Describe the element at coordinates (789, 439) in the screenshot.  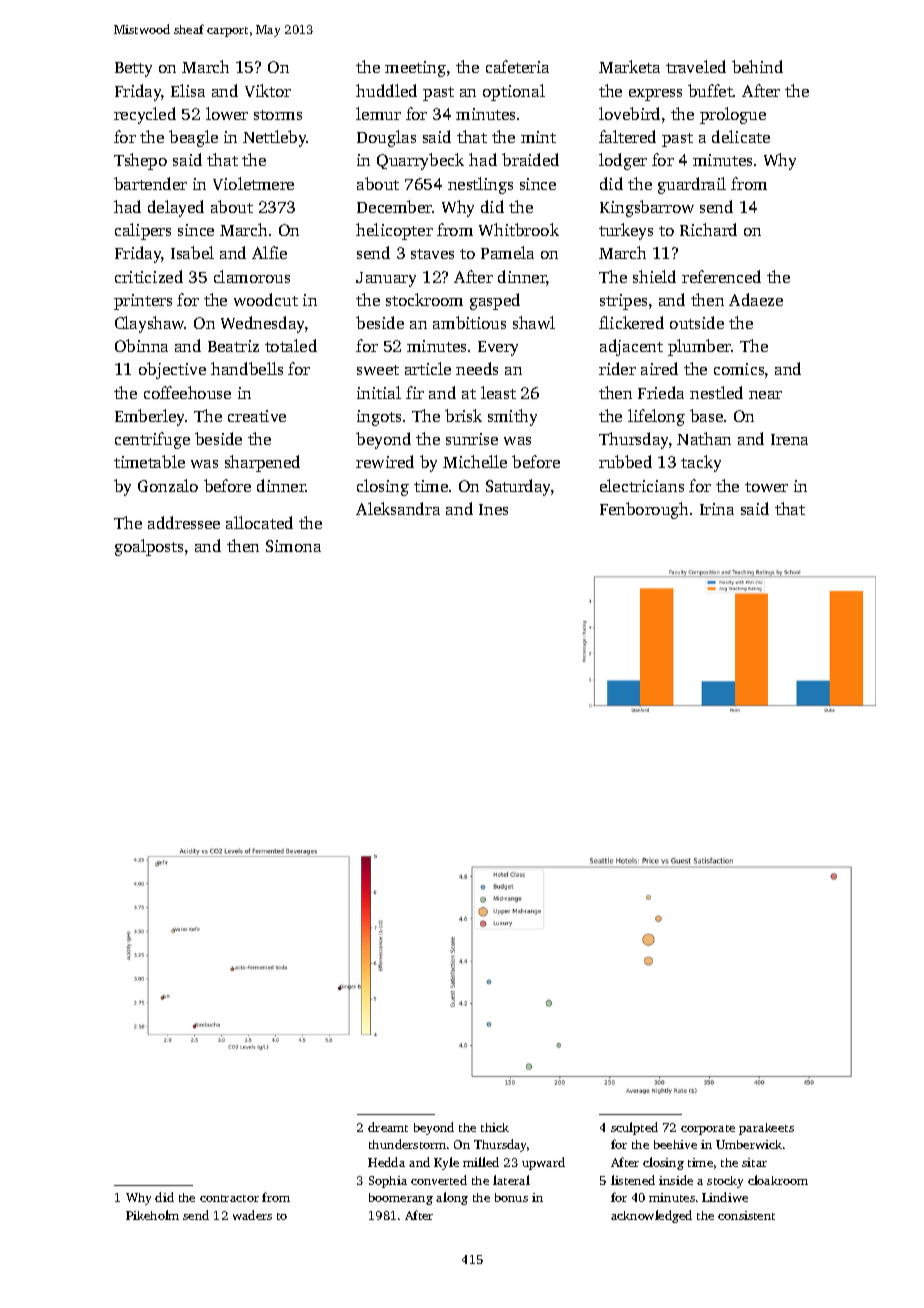
I see `Irena` at that location.
